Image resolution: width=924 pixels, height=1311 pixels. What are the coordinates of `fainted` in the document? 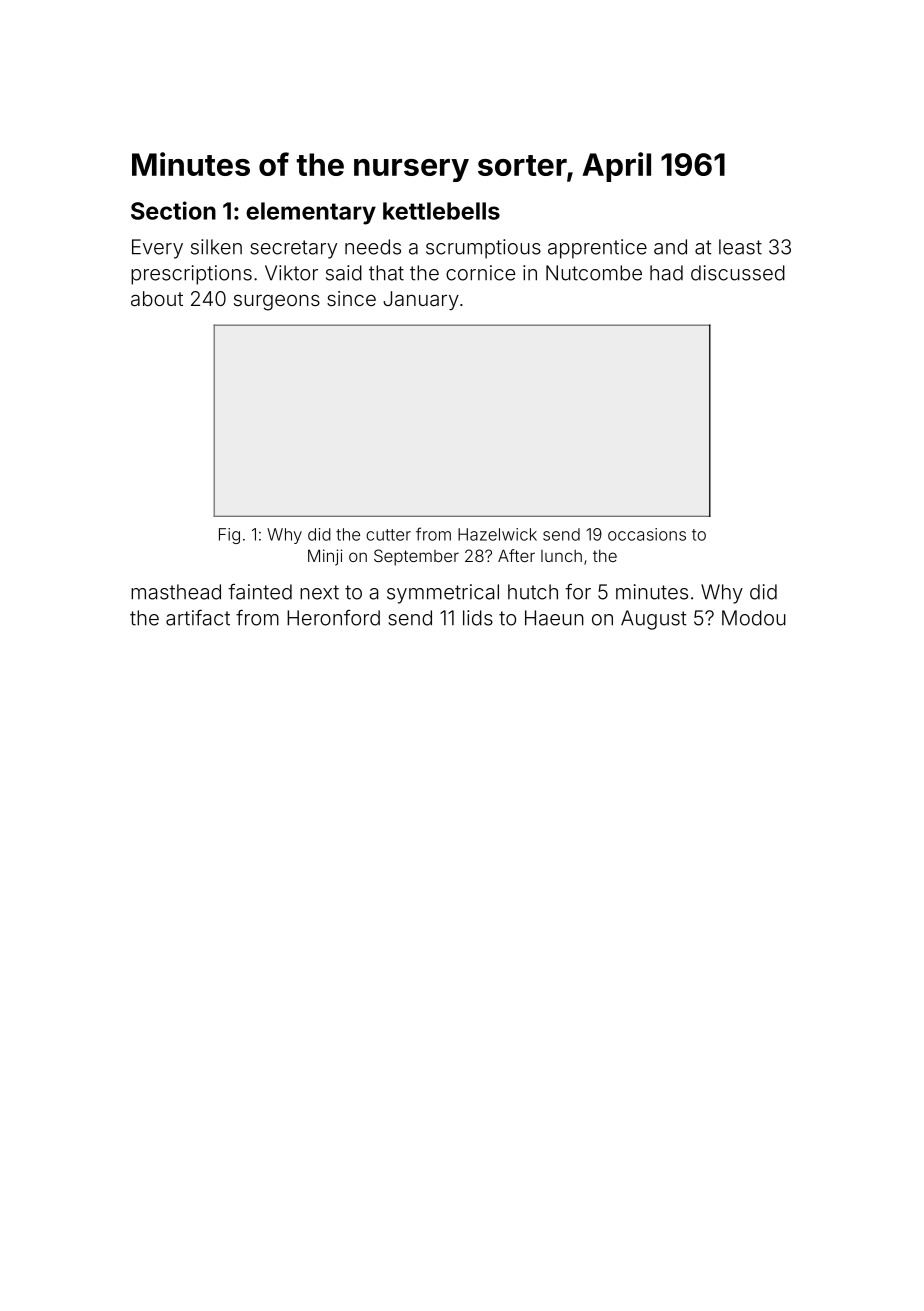 It's located at (260, 592).
